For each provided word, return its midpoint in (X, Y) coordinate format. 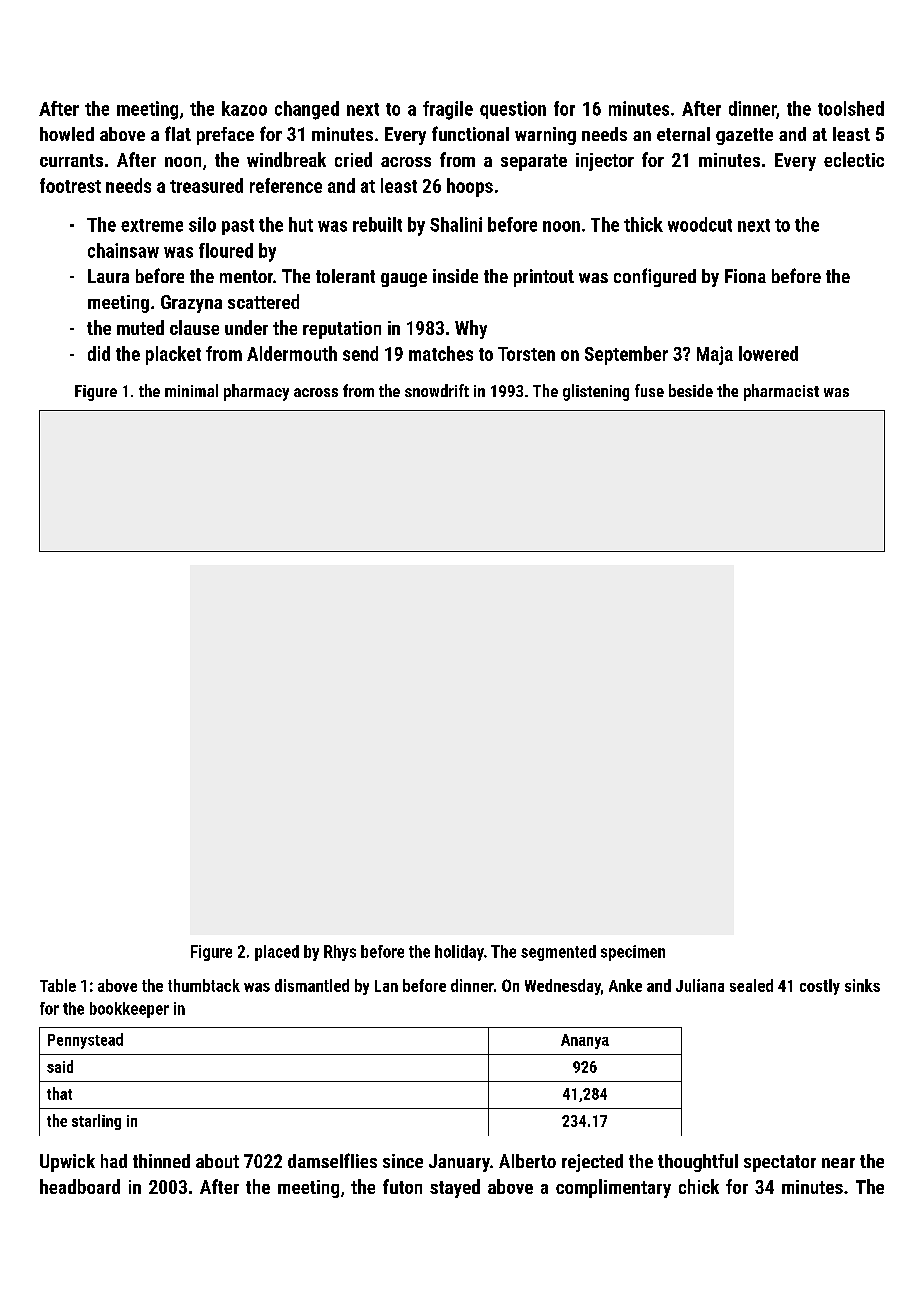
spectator (780, 1163)
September (626, 355)
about (217, 1161)
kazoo (244, 108)
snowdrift (437, 390)
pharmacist (781, 392)
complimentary (613, 1188)
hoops (470, 187)
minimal (191, 390)
